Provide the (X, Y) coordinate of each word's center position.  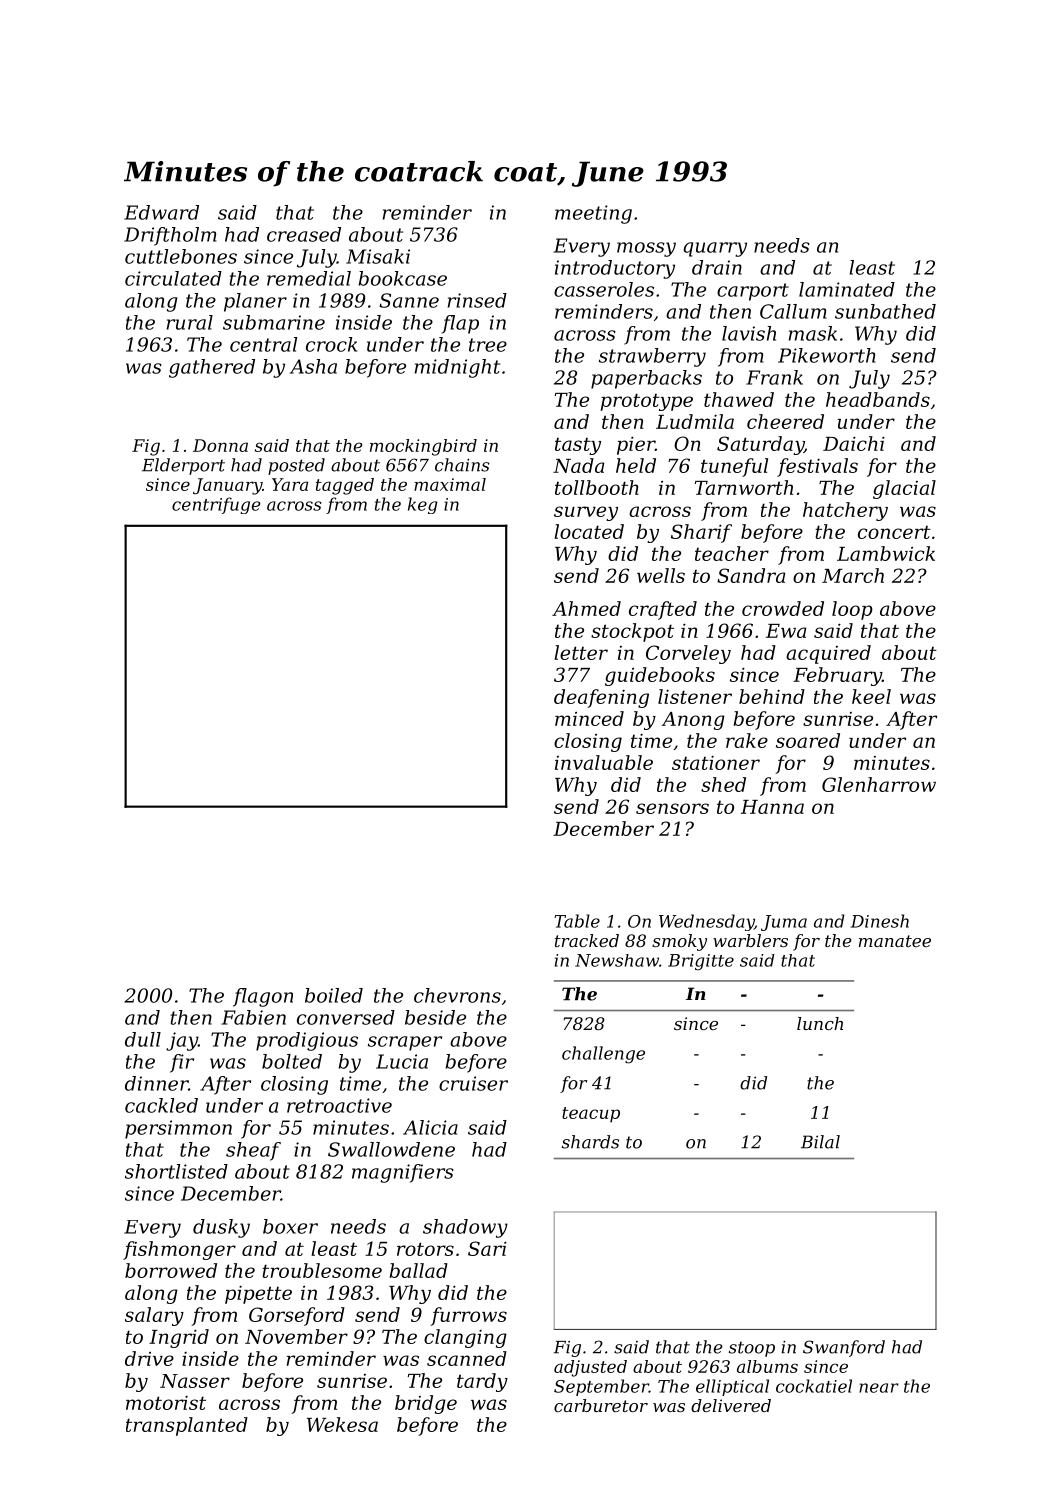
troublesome (322, 1270)
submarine (274, 322)
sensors (672, 808)
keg (423, 505)
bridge (426, 1404)
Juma (784, 923)
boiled (334, 995)
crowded (783, 608)
